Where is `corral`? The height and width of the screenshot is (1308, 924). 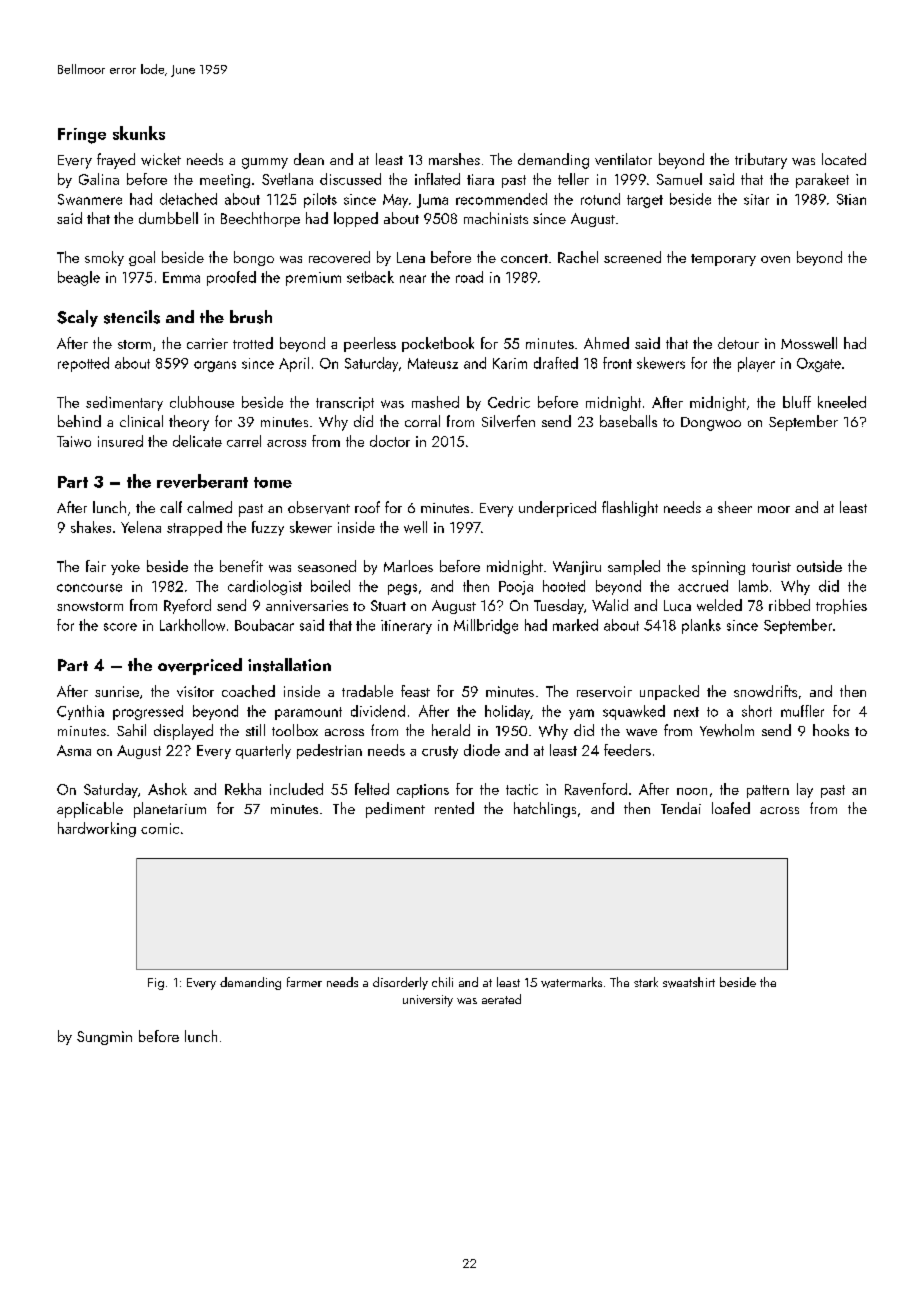 corral is located at coordinates (422, 421).
